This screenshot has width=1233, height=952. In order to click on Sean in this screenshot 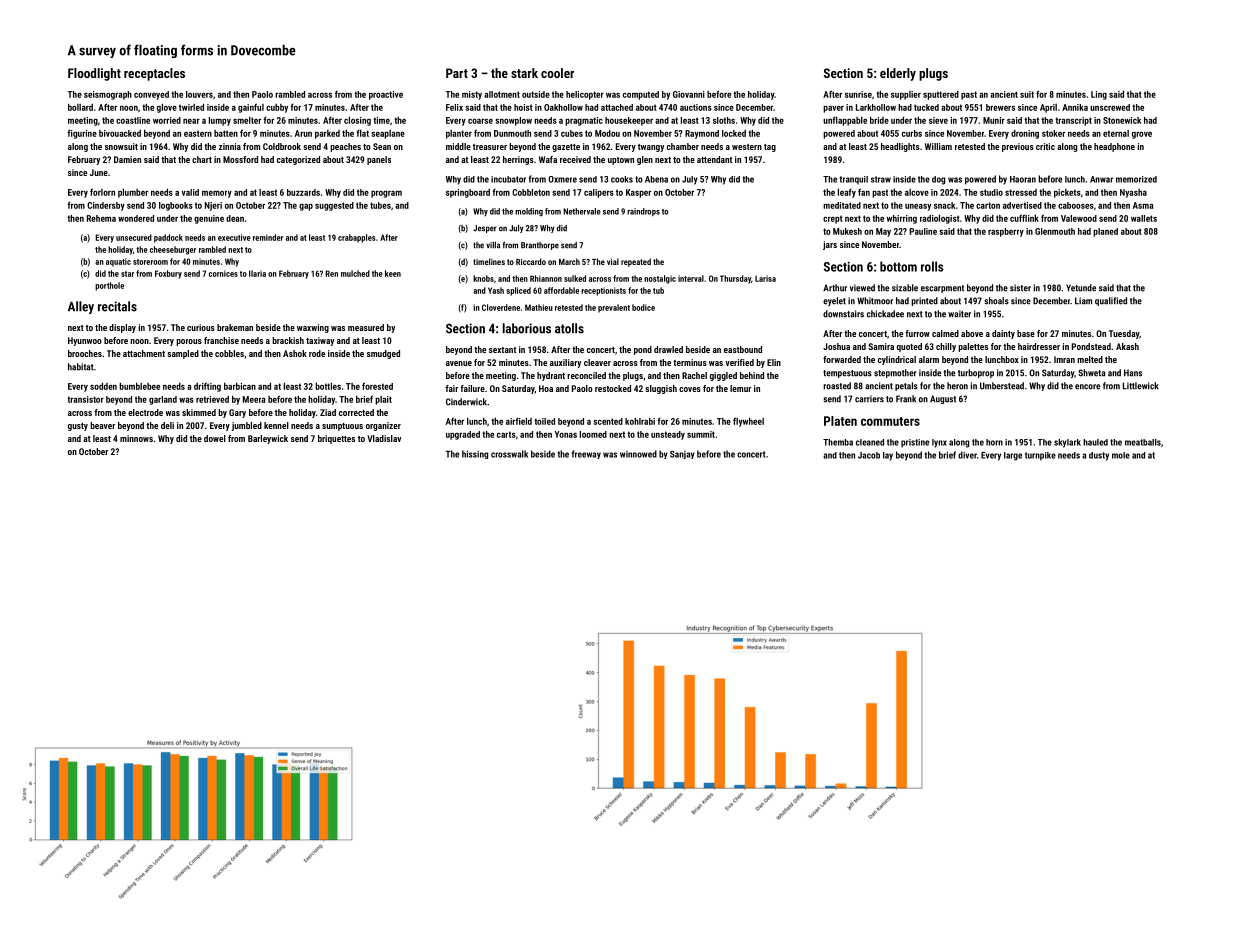, I will do `click(382, 146)`.
